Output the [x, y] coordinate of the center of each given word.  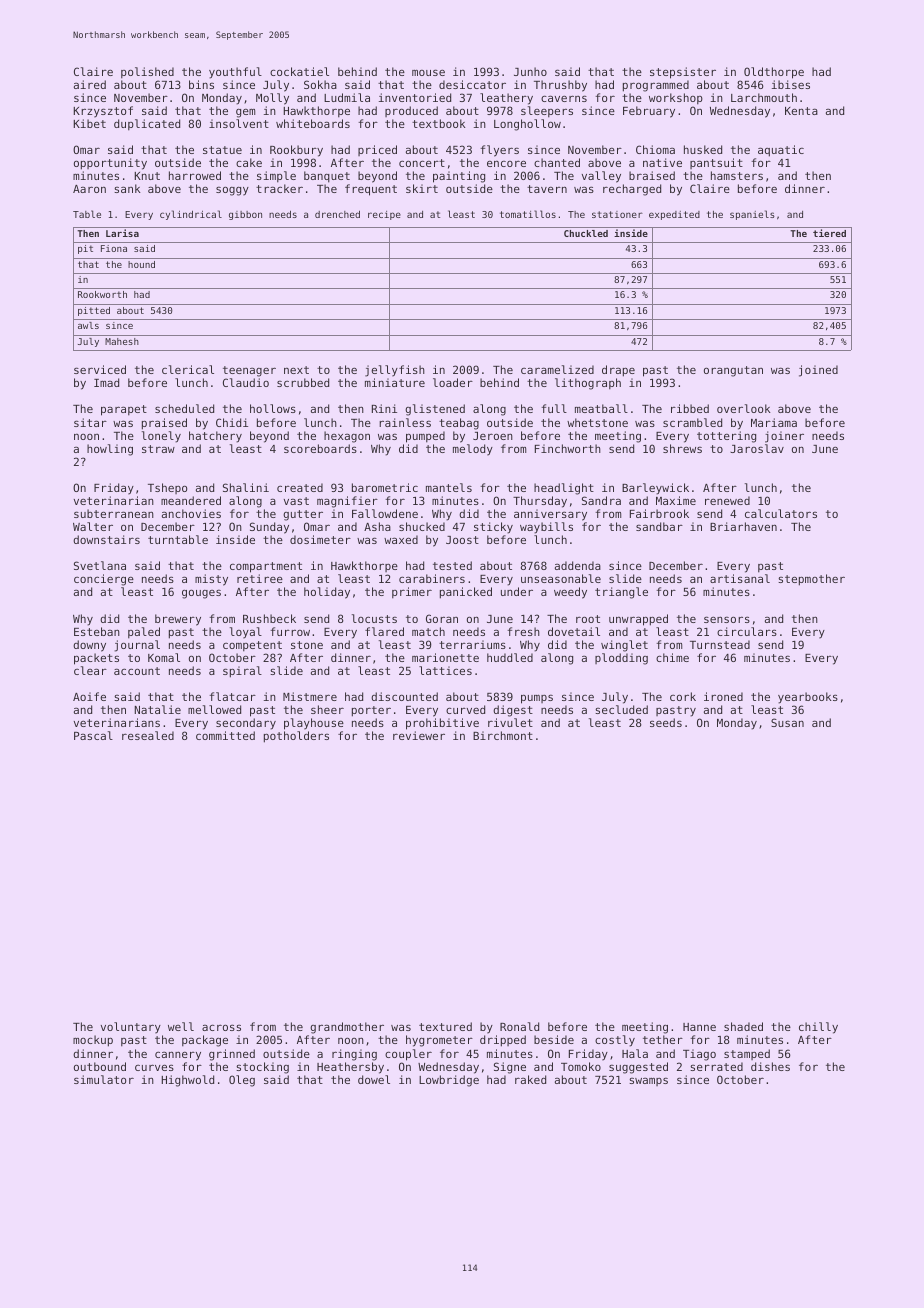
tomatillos [528, 214]
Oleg [242, 1081]
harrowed [195, 175]
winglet [624, 646]
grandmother [347, 1028]
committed [225, 735]
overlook [744, 408]
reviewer [419, 735]
